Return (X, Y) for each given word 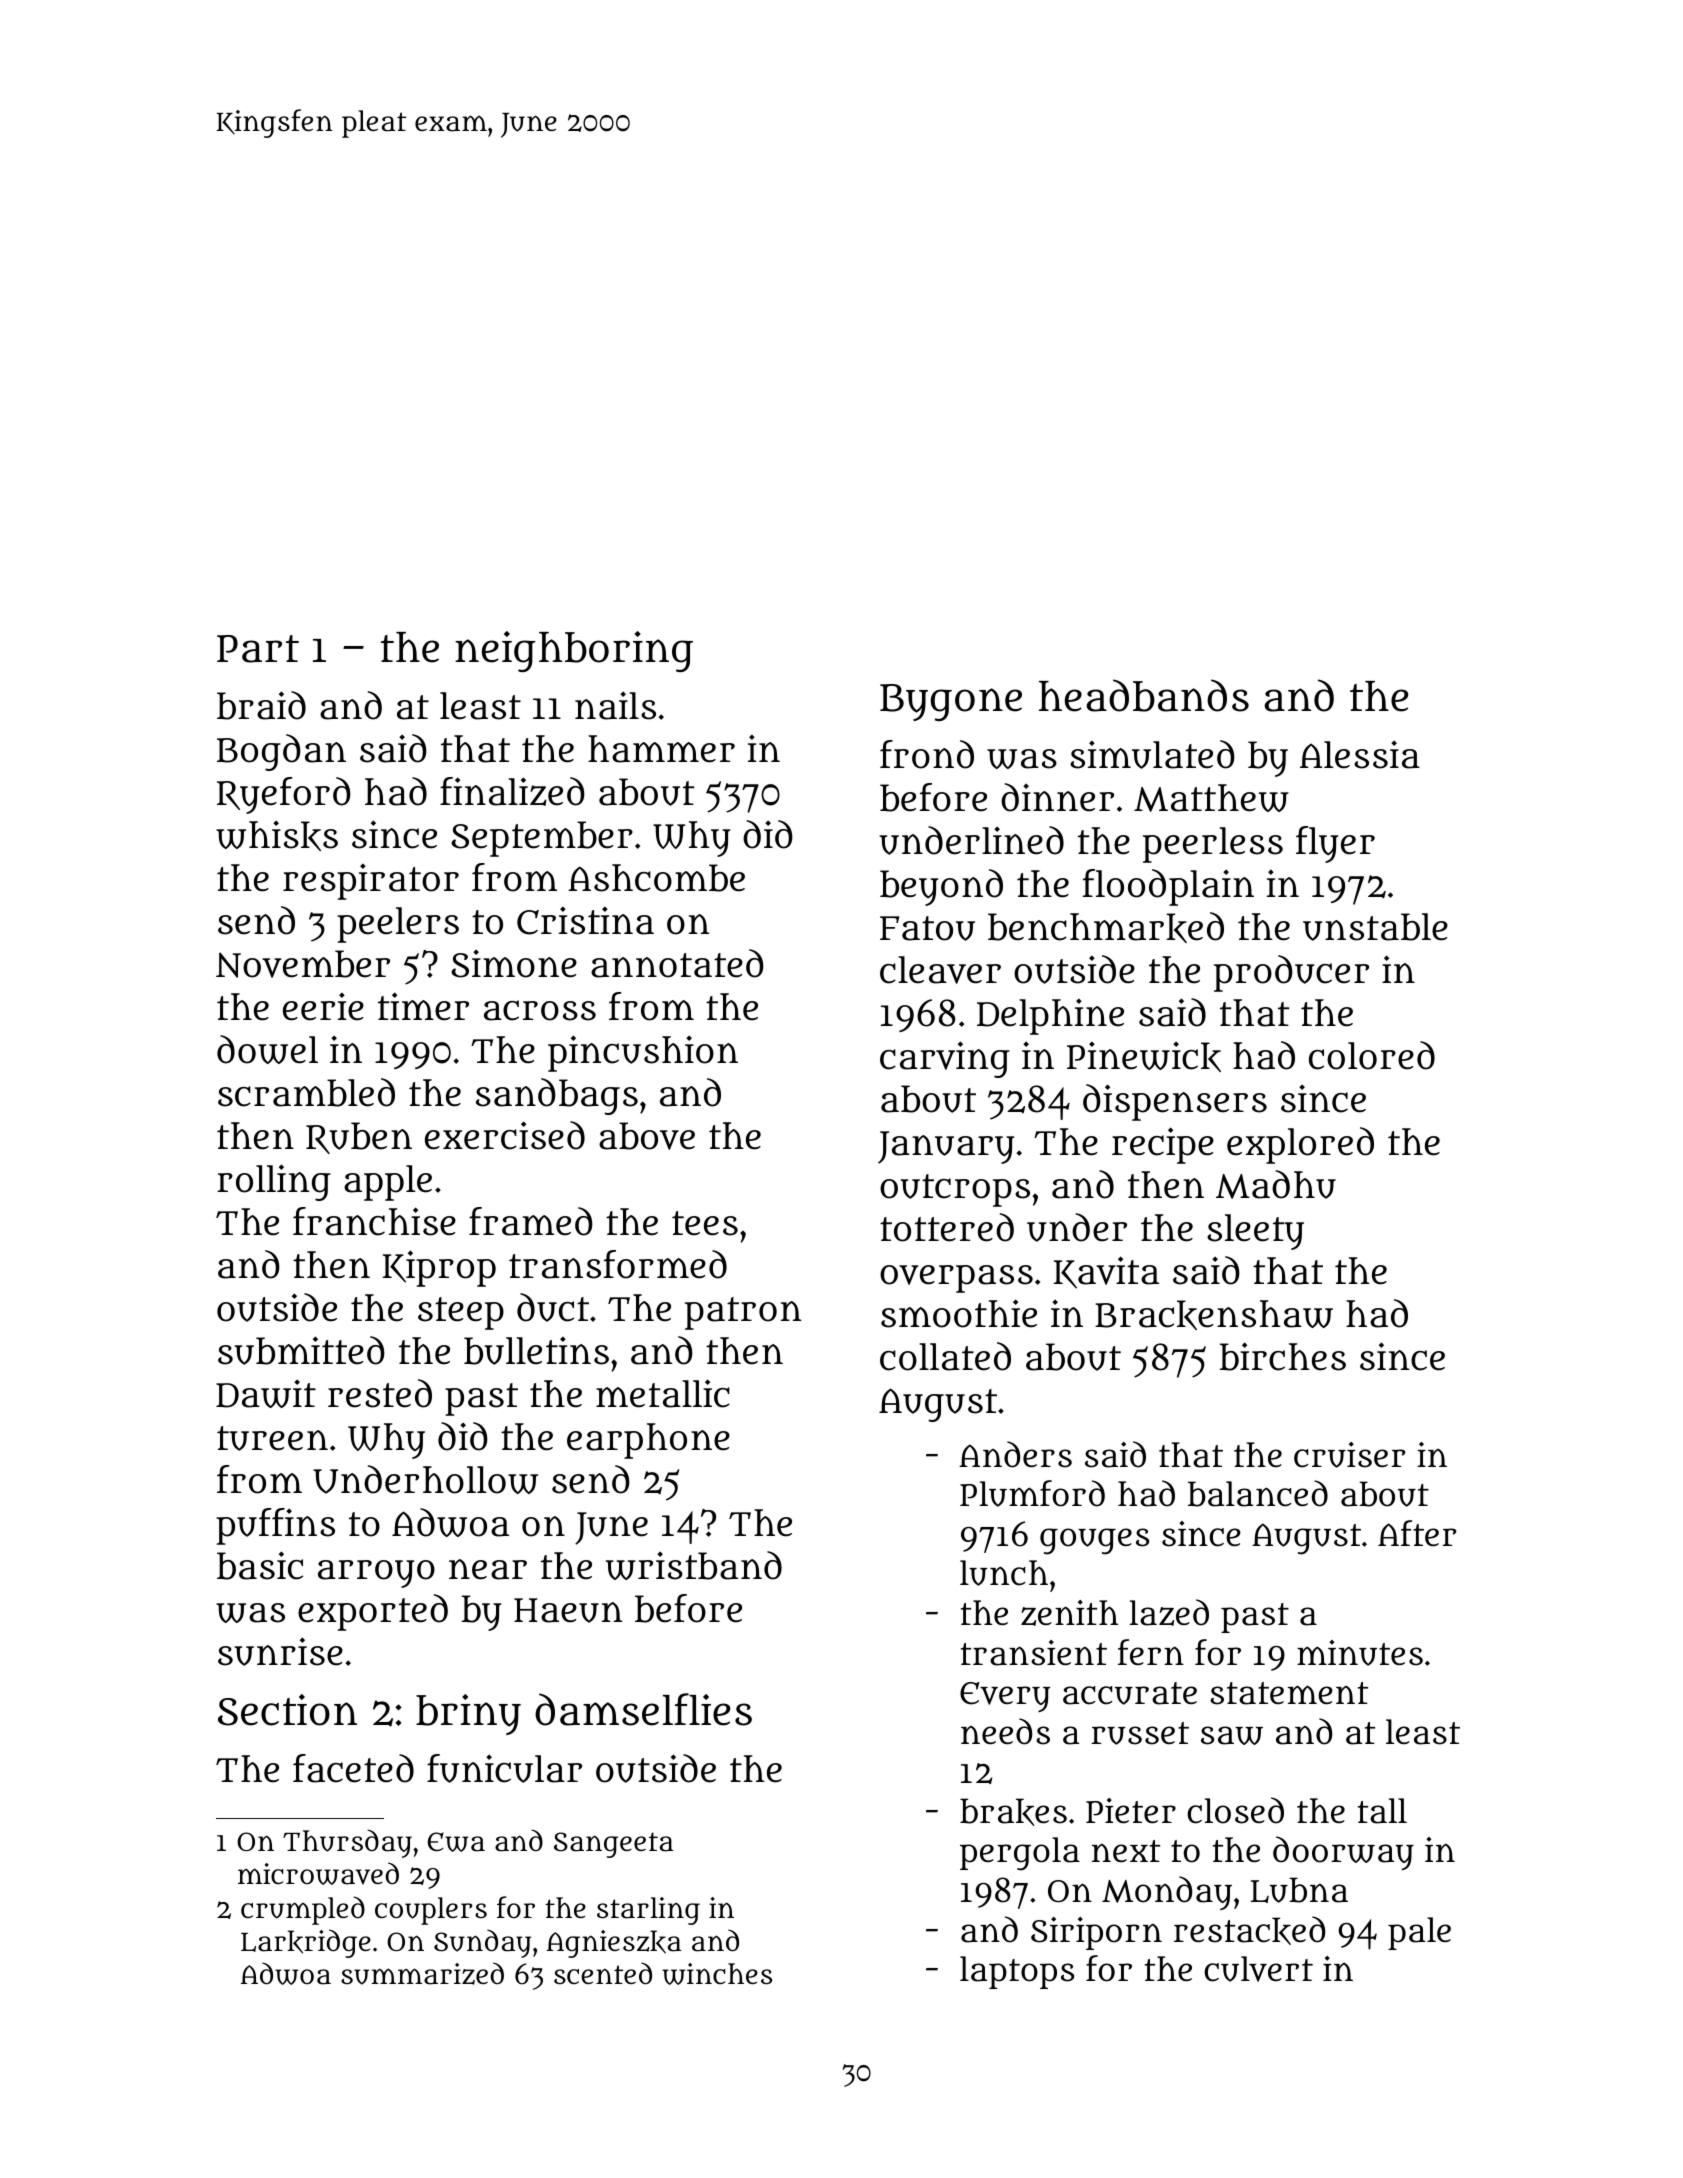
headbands (1144, 695)
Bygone (951, 702)
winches (717, 1974)
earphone (648, 1441)
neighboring (574, 651)
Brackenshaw (1214, 1315)
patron (743, 1313)
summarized (422, 1973)
